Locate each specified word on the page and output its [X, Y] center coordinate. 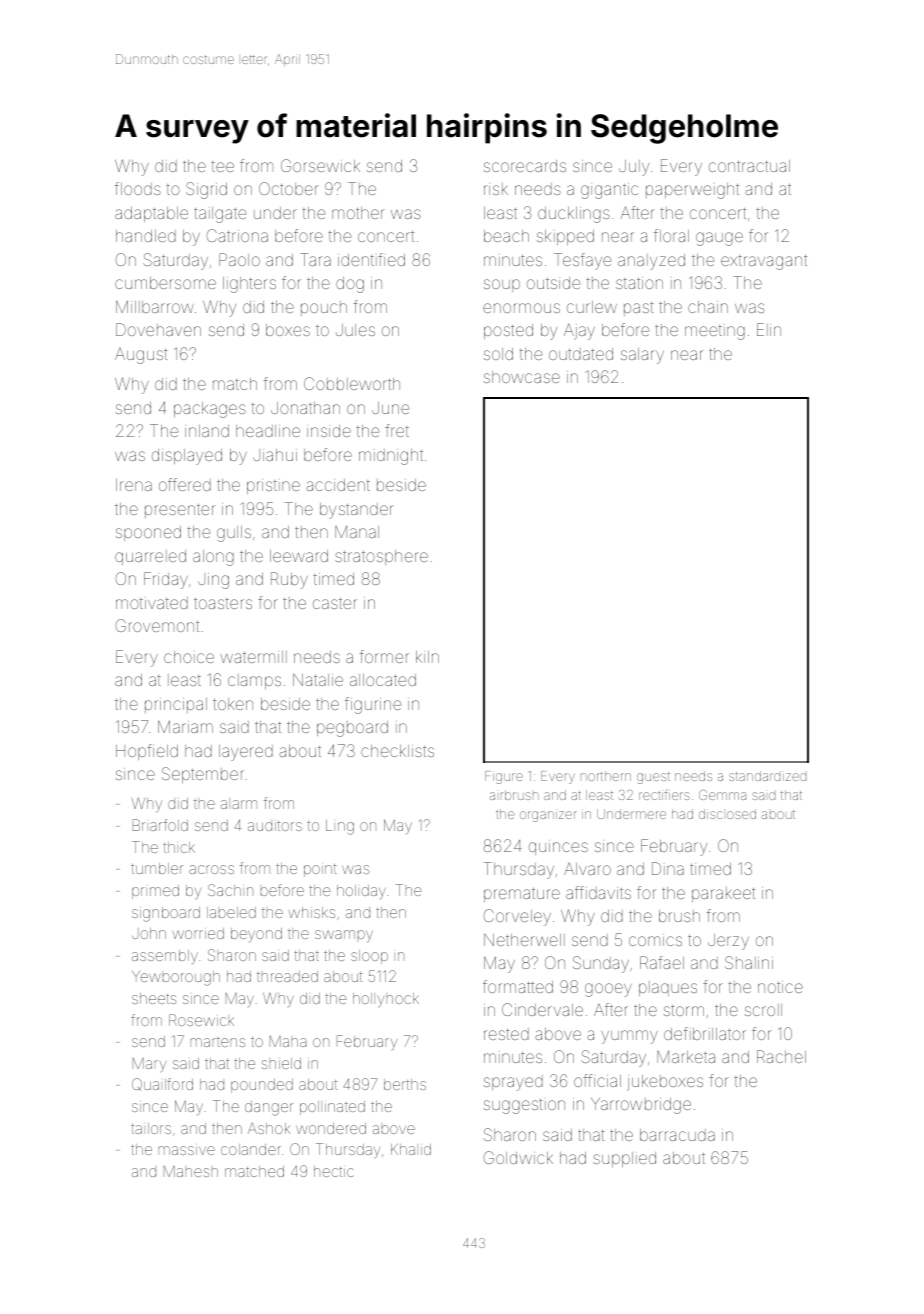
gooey [608, 990]
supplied [624, 1159]
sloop [369, 957]
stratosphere [381, 557]
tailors [151, 1128]
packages [210, 410]
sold [498, 354]
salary [642, 356]
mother [358, 213]
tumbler [157, 868]
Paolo [239, 259]
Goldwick [518, 1157]
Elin [769, 329]
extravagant [764, 262]
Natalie [318, 679]
